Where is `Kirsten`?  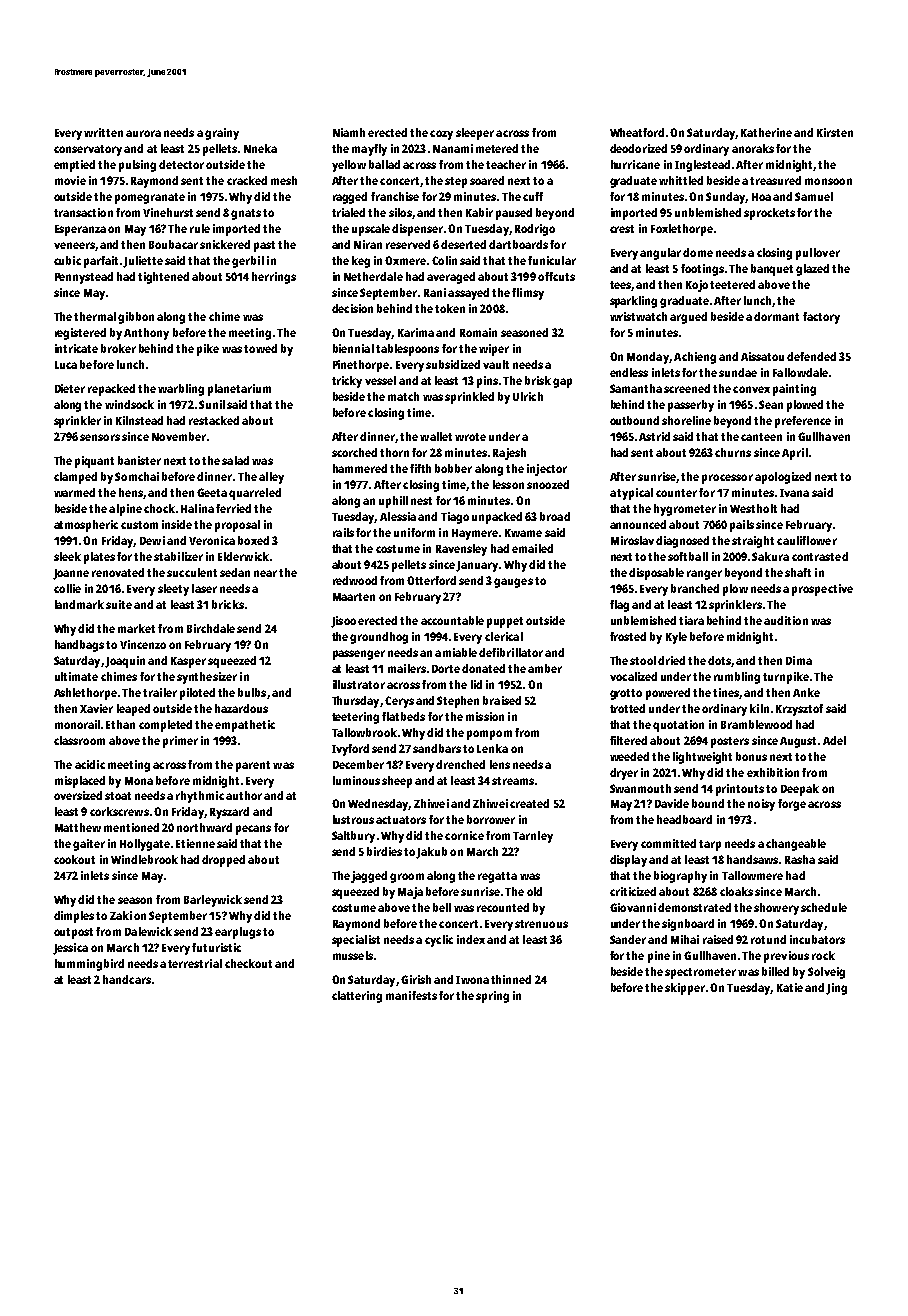
Kirsten is located at coordinates (835, 132).
